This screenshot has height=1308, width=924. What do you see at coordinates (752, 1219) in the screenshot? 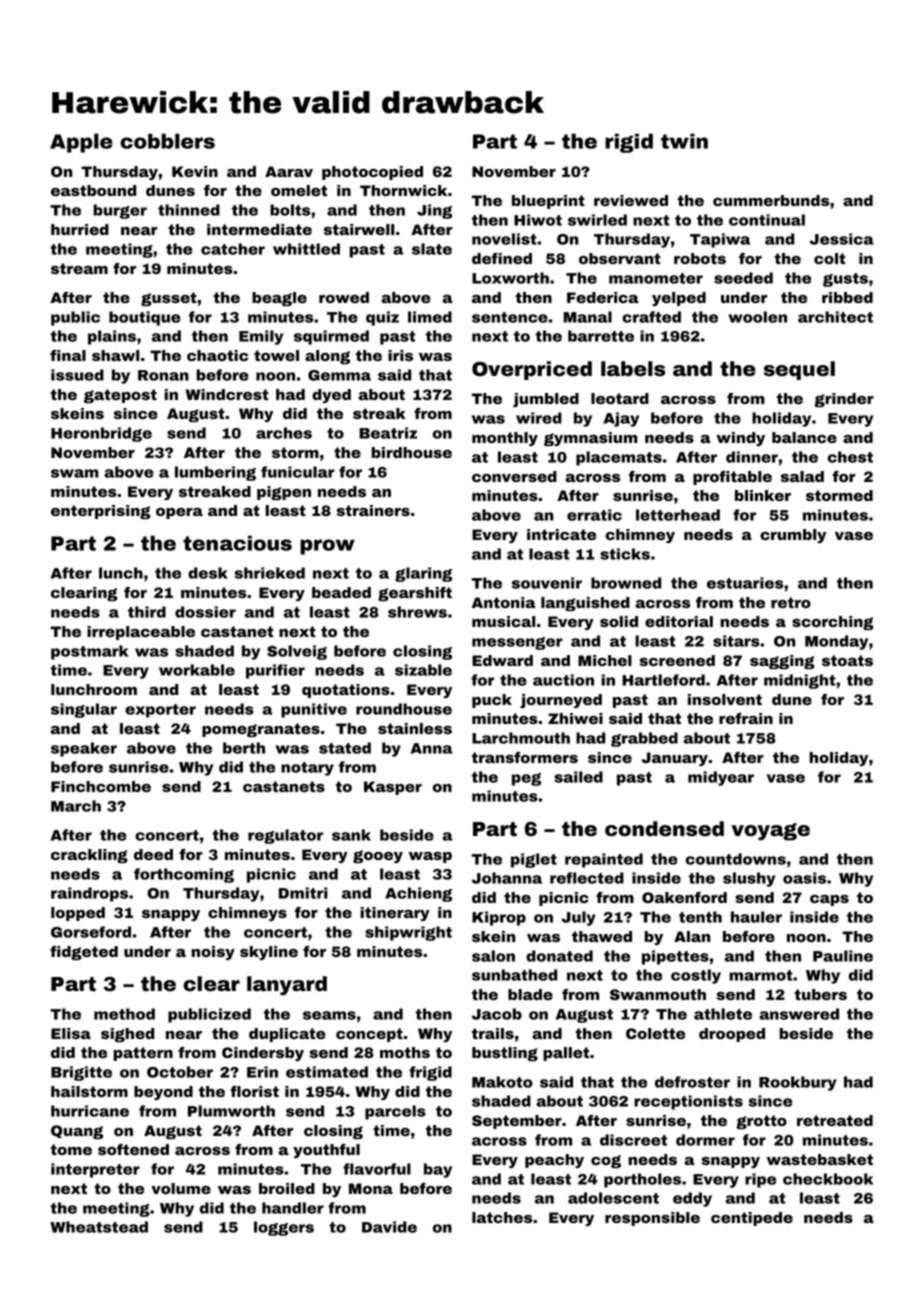
I see `centipede` at bounding box center [752, 1219].
